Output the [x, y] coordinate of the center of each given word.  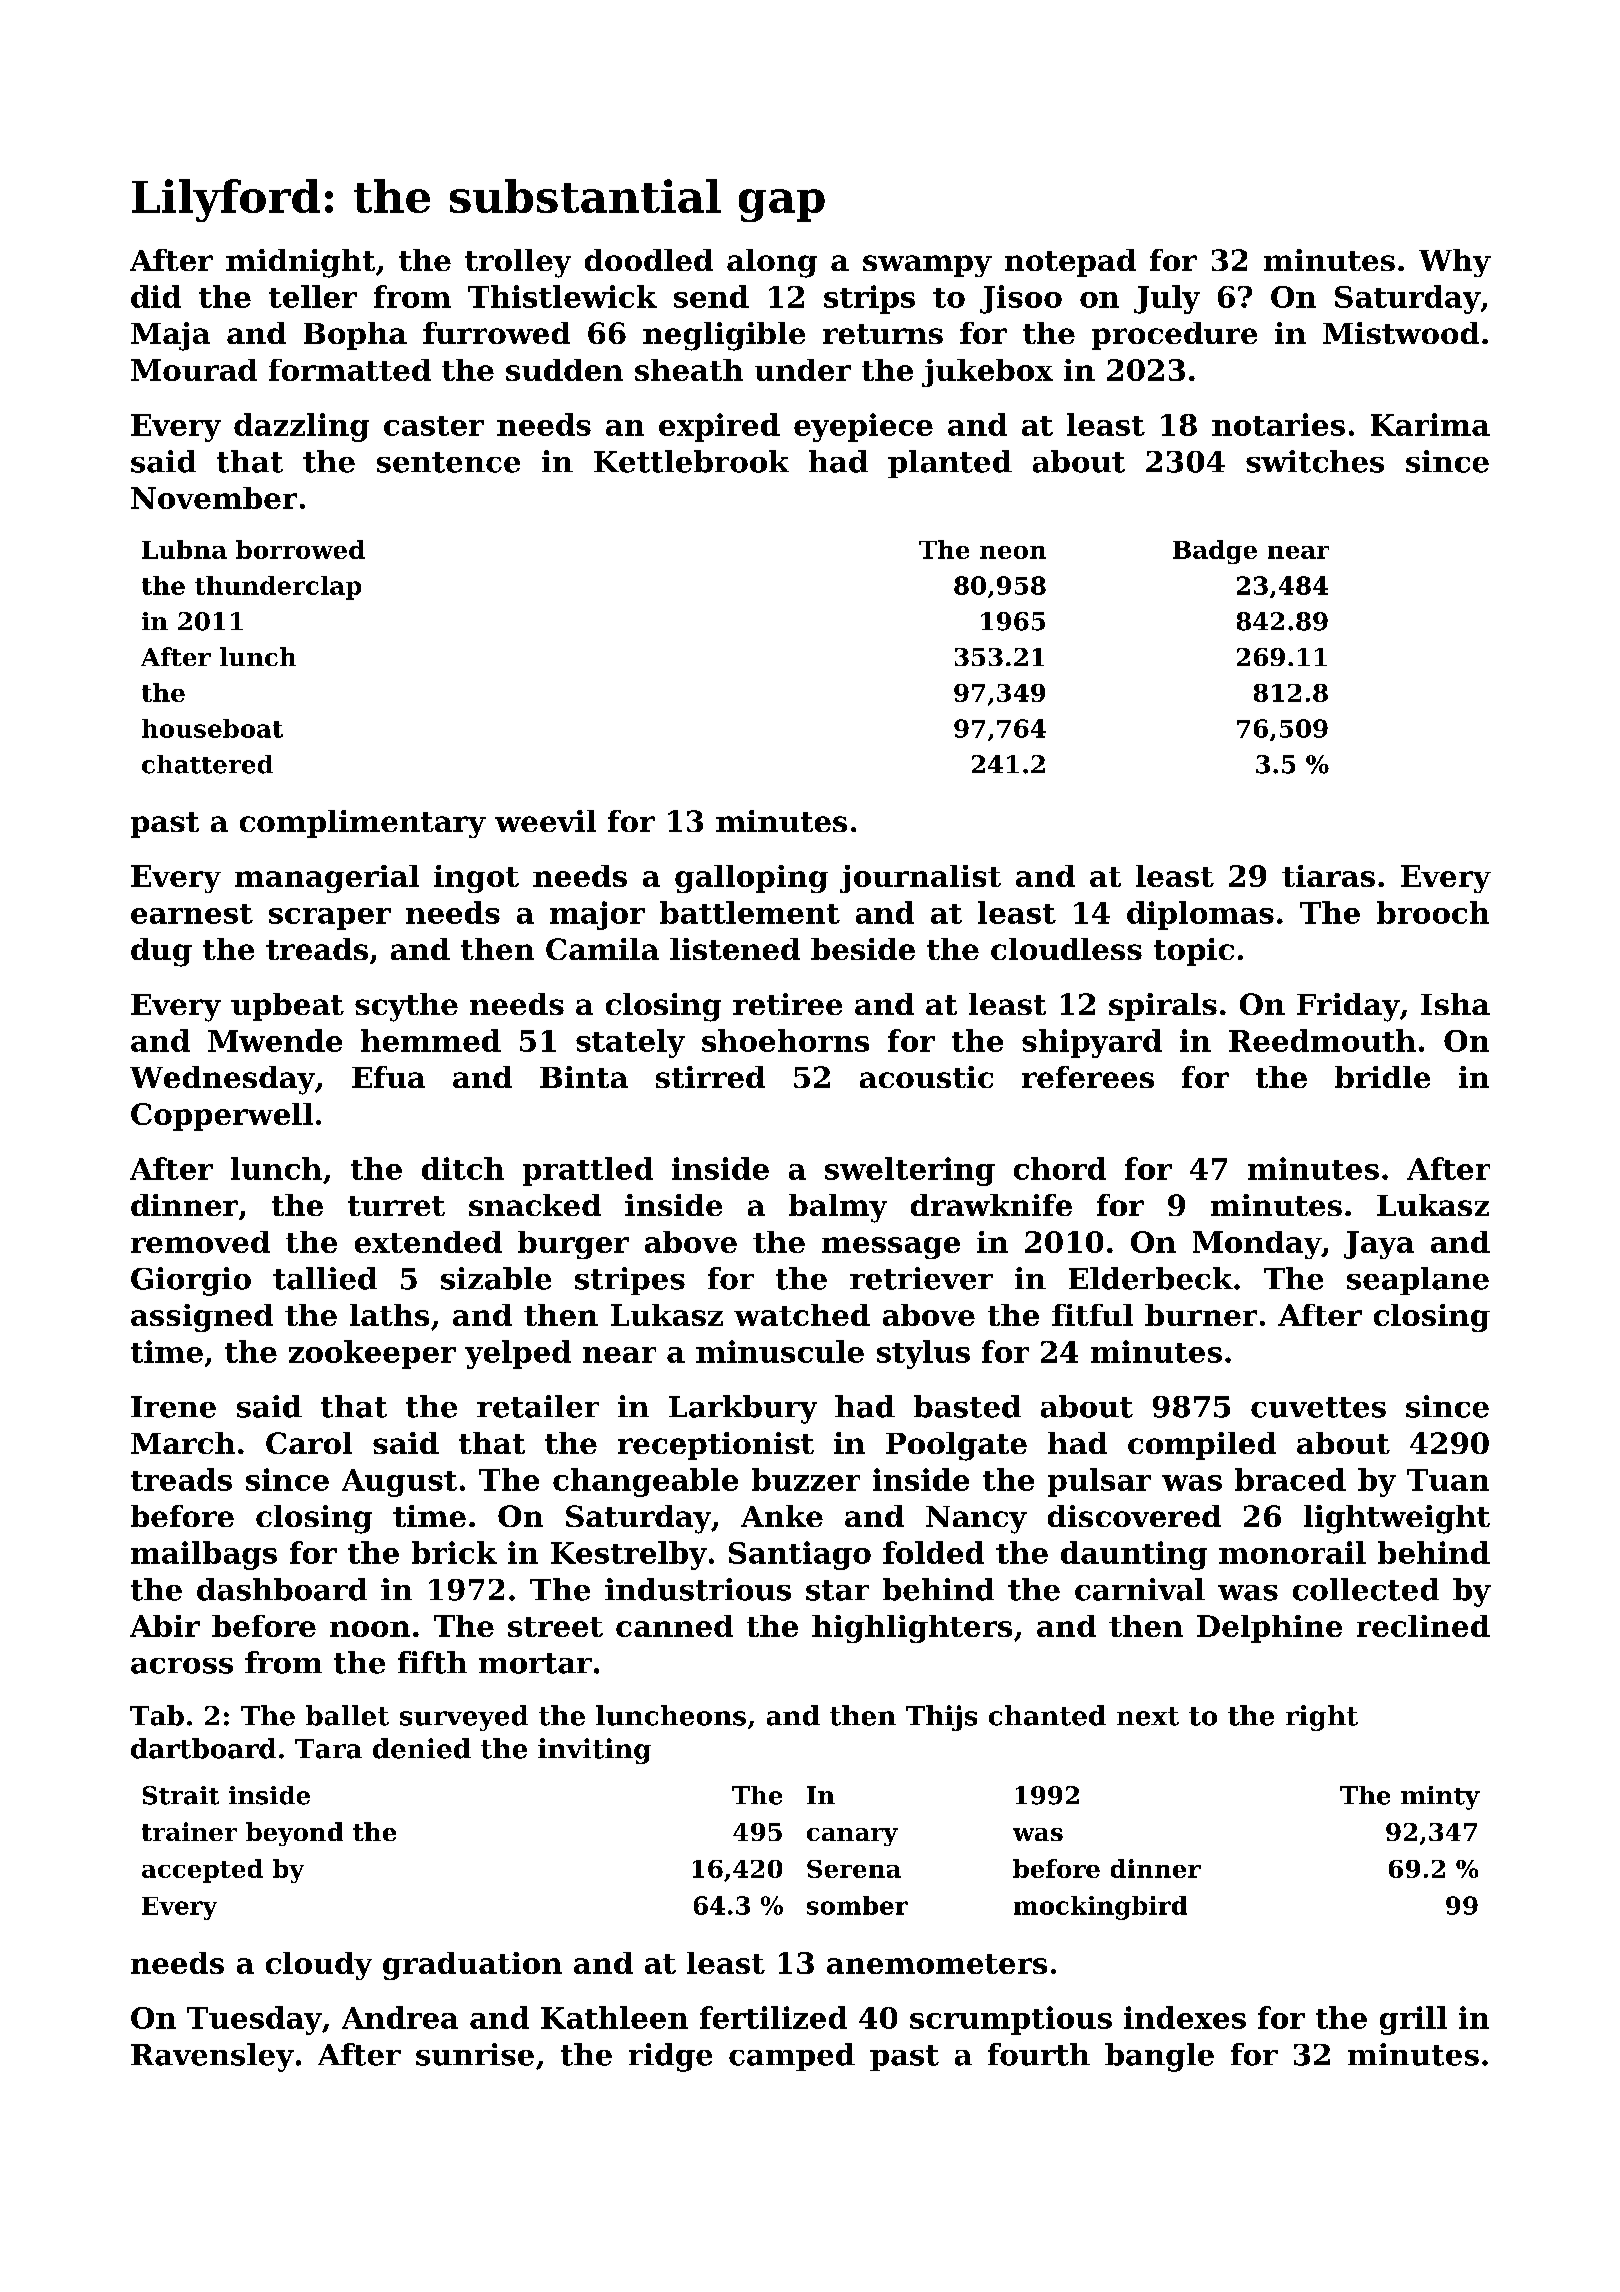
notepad [1070, 263]
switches [1315, 461]
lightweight [1397, 1519]
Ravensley [212, 2057]
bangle [1159, 2057]
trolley [518, 263]
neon [1013, 552]
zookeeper [372, 1354]
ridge [670, 2057]
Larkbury [743, 1409]
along [772, 263]
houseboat [212, 728]
